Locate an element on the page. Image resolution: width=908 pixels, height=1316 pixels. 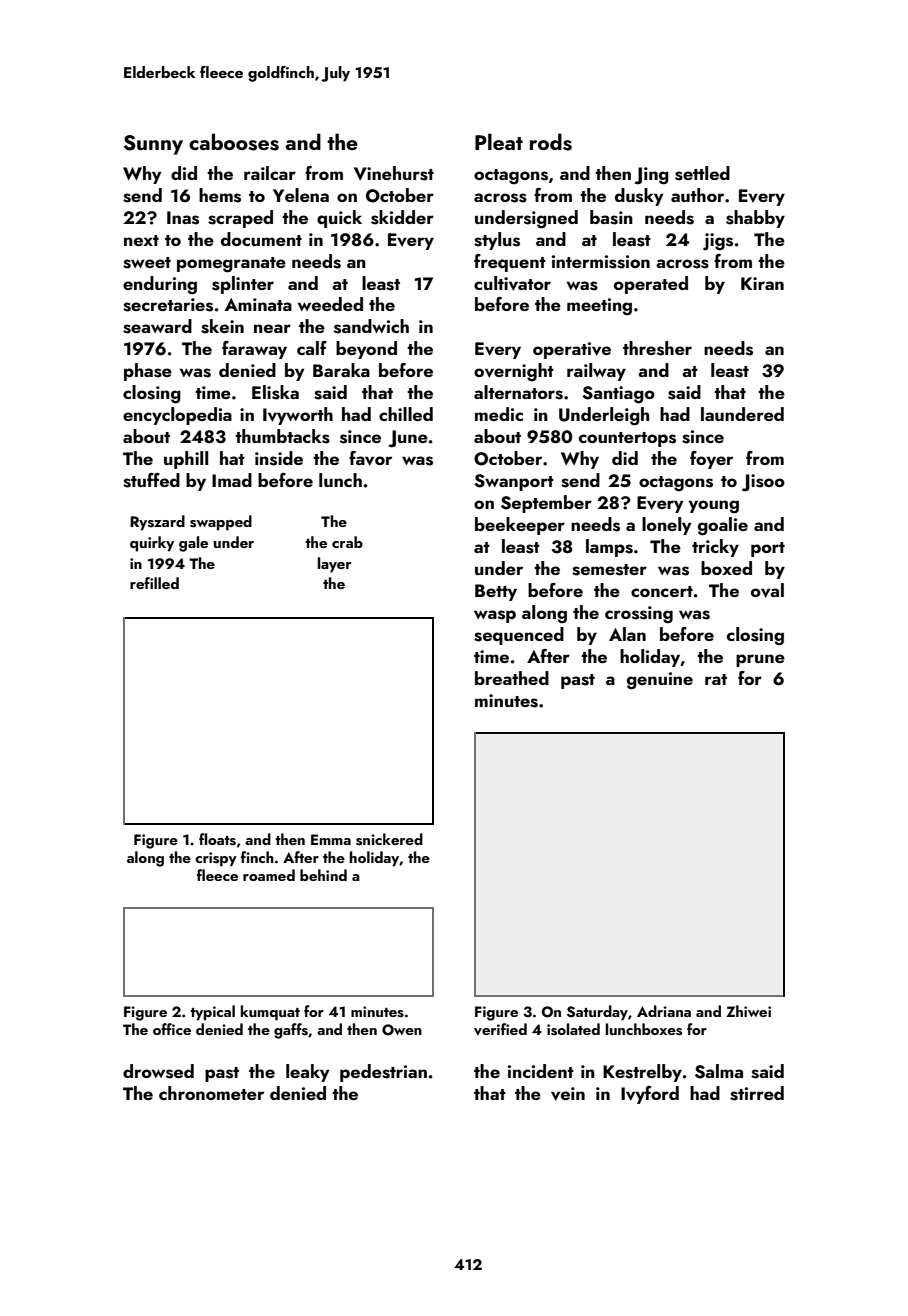
chronometer is located at coordinates (211, 1093).
